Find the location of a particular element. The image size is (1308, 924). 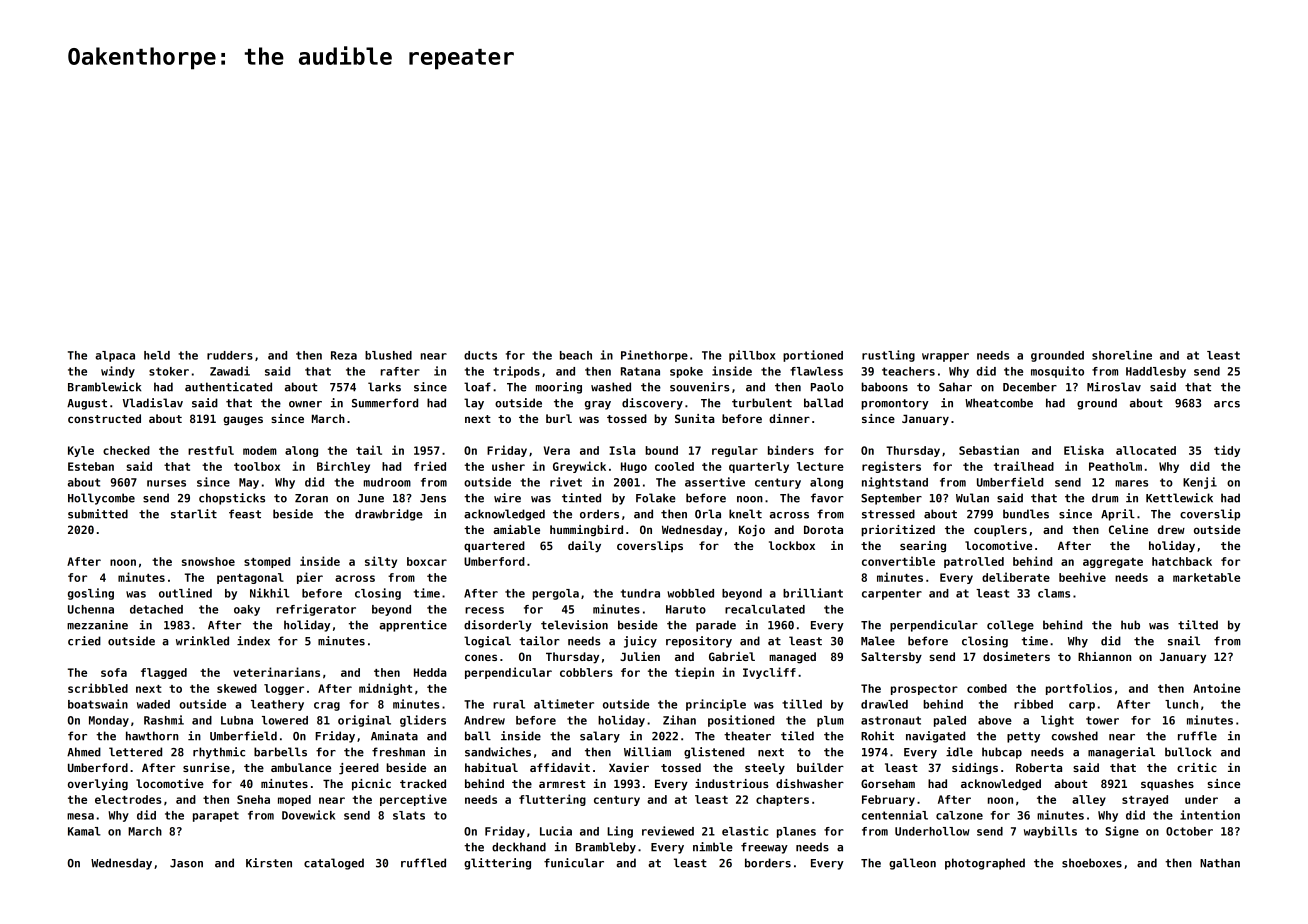

beach is located at coordinates (576, 355).
